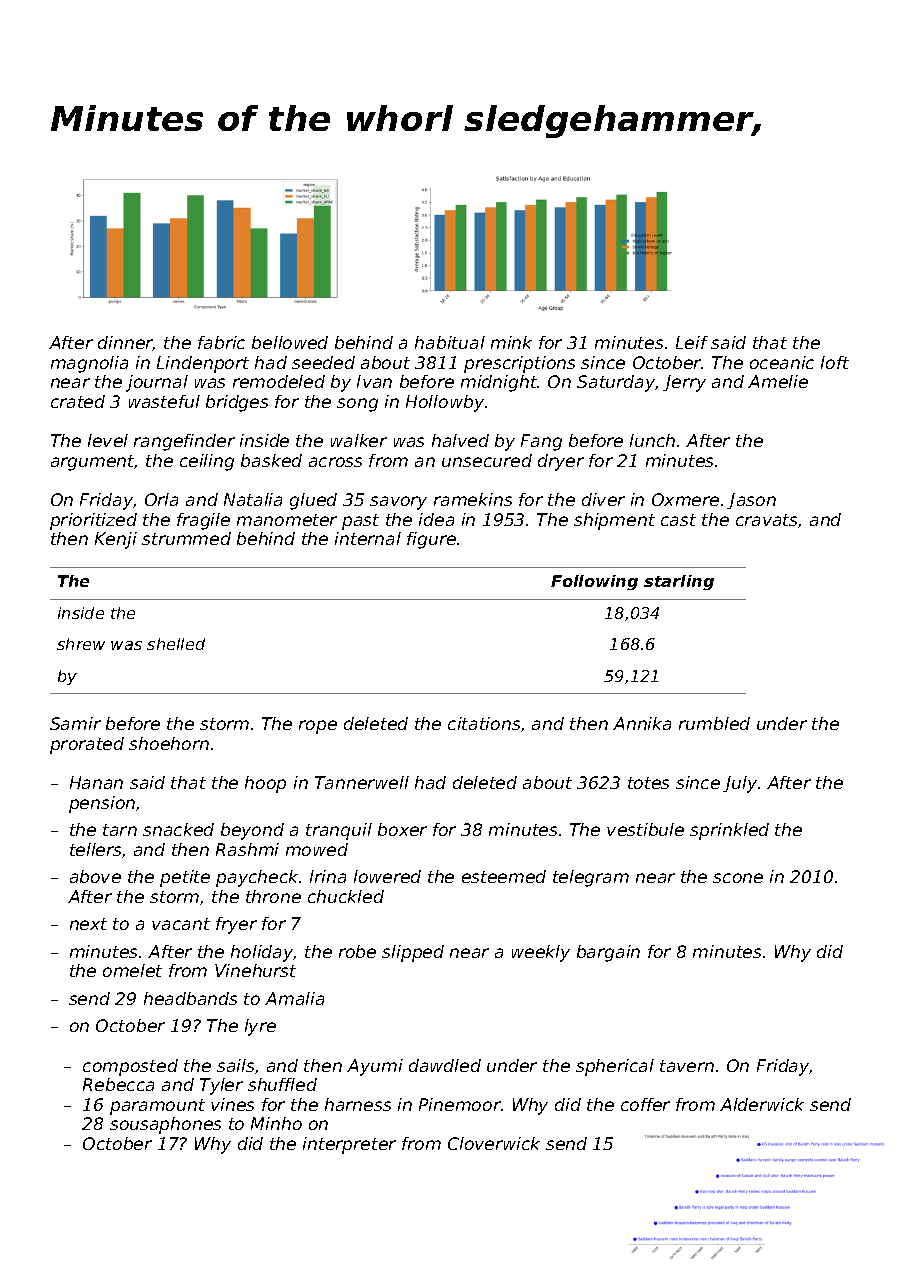 The width and height of the image is (904, 1284). Describe the element at coordinates (161, 499) in the image. I see `Orla` at that location.
